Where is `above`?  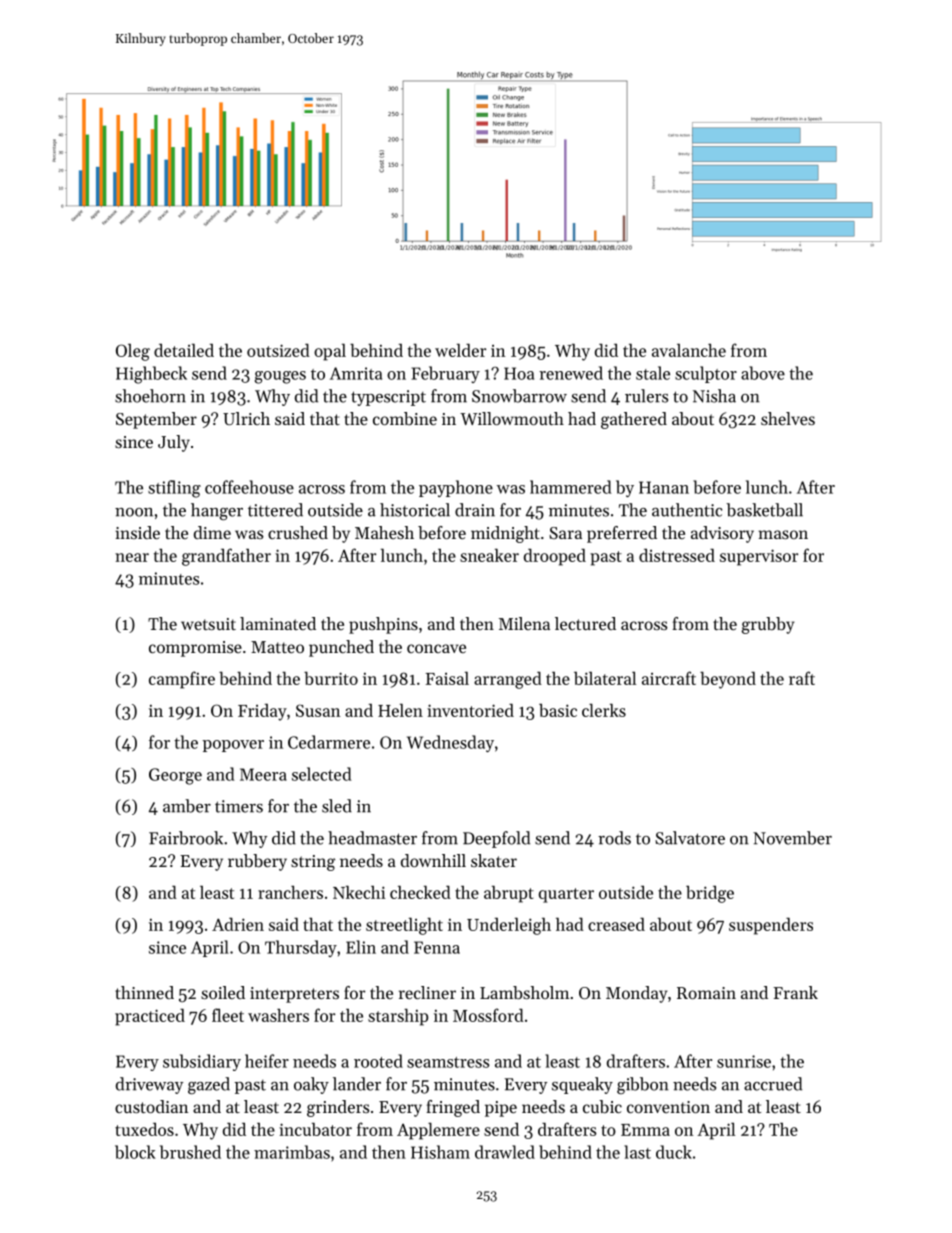 above is located at coordinates (763, 373).
